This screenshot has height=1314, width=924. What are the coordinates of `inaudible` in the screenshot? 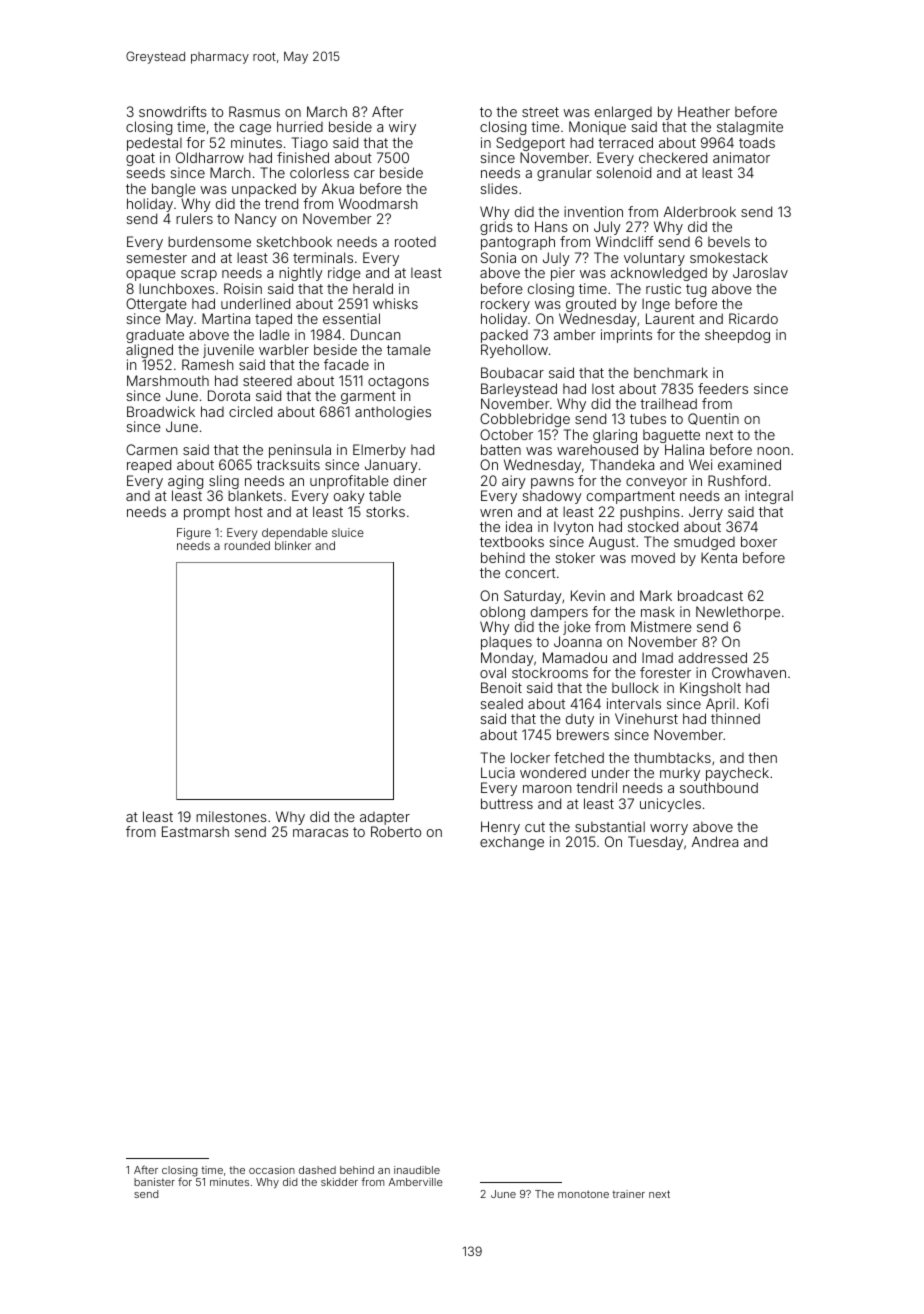 It's located at (417, 1170).
